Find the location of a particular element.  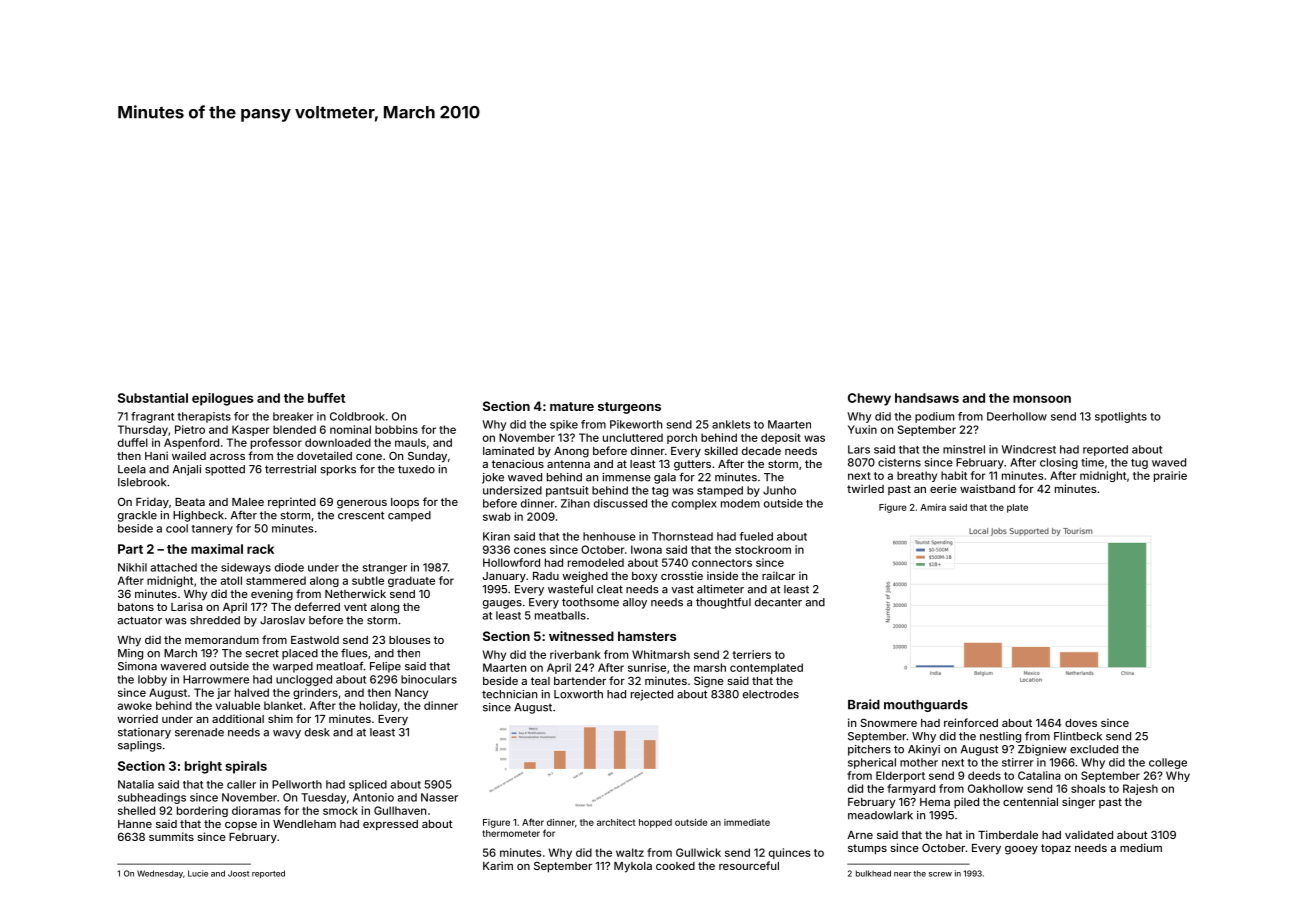

desk is located at coordinates (317, 732).
